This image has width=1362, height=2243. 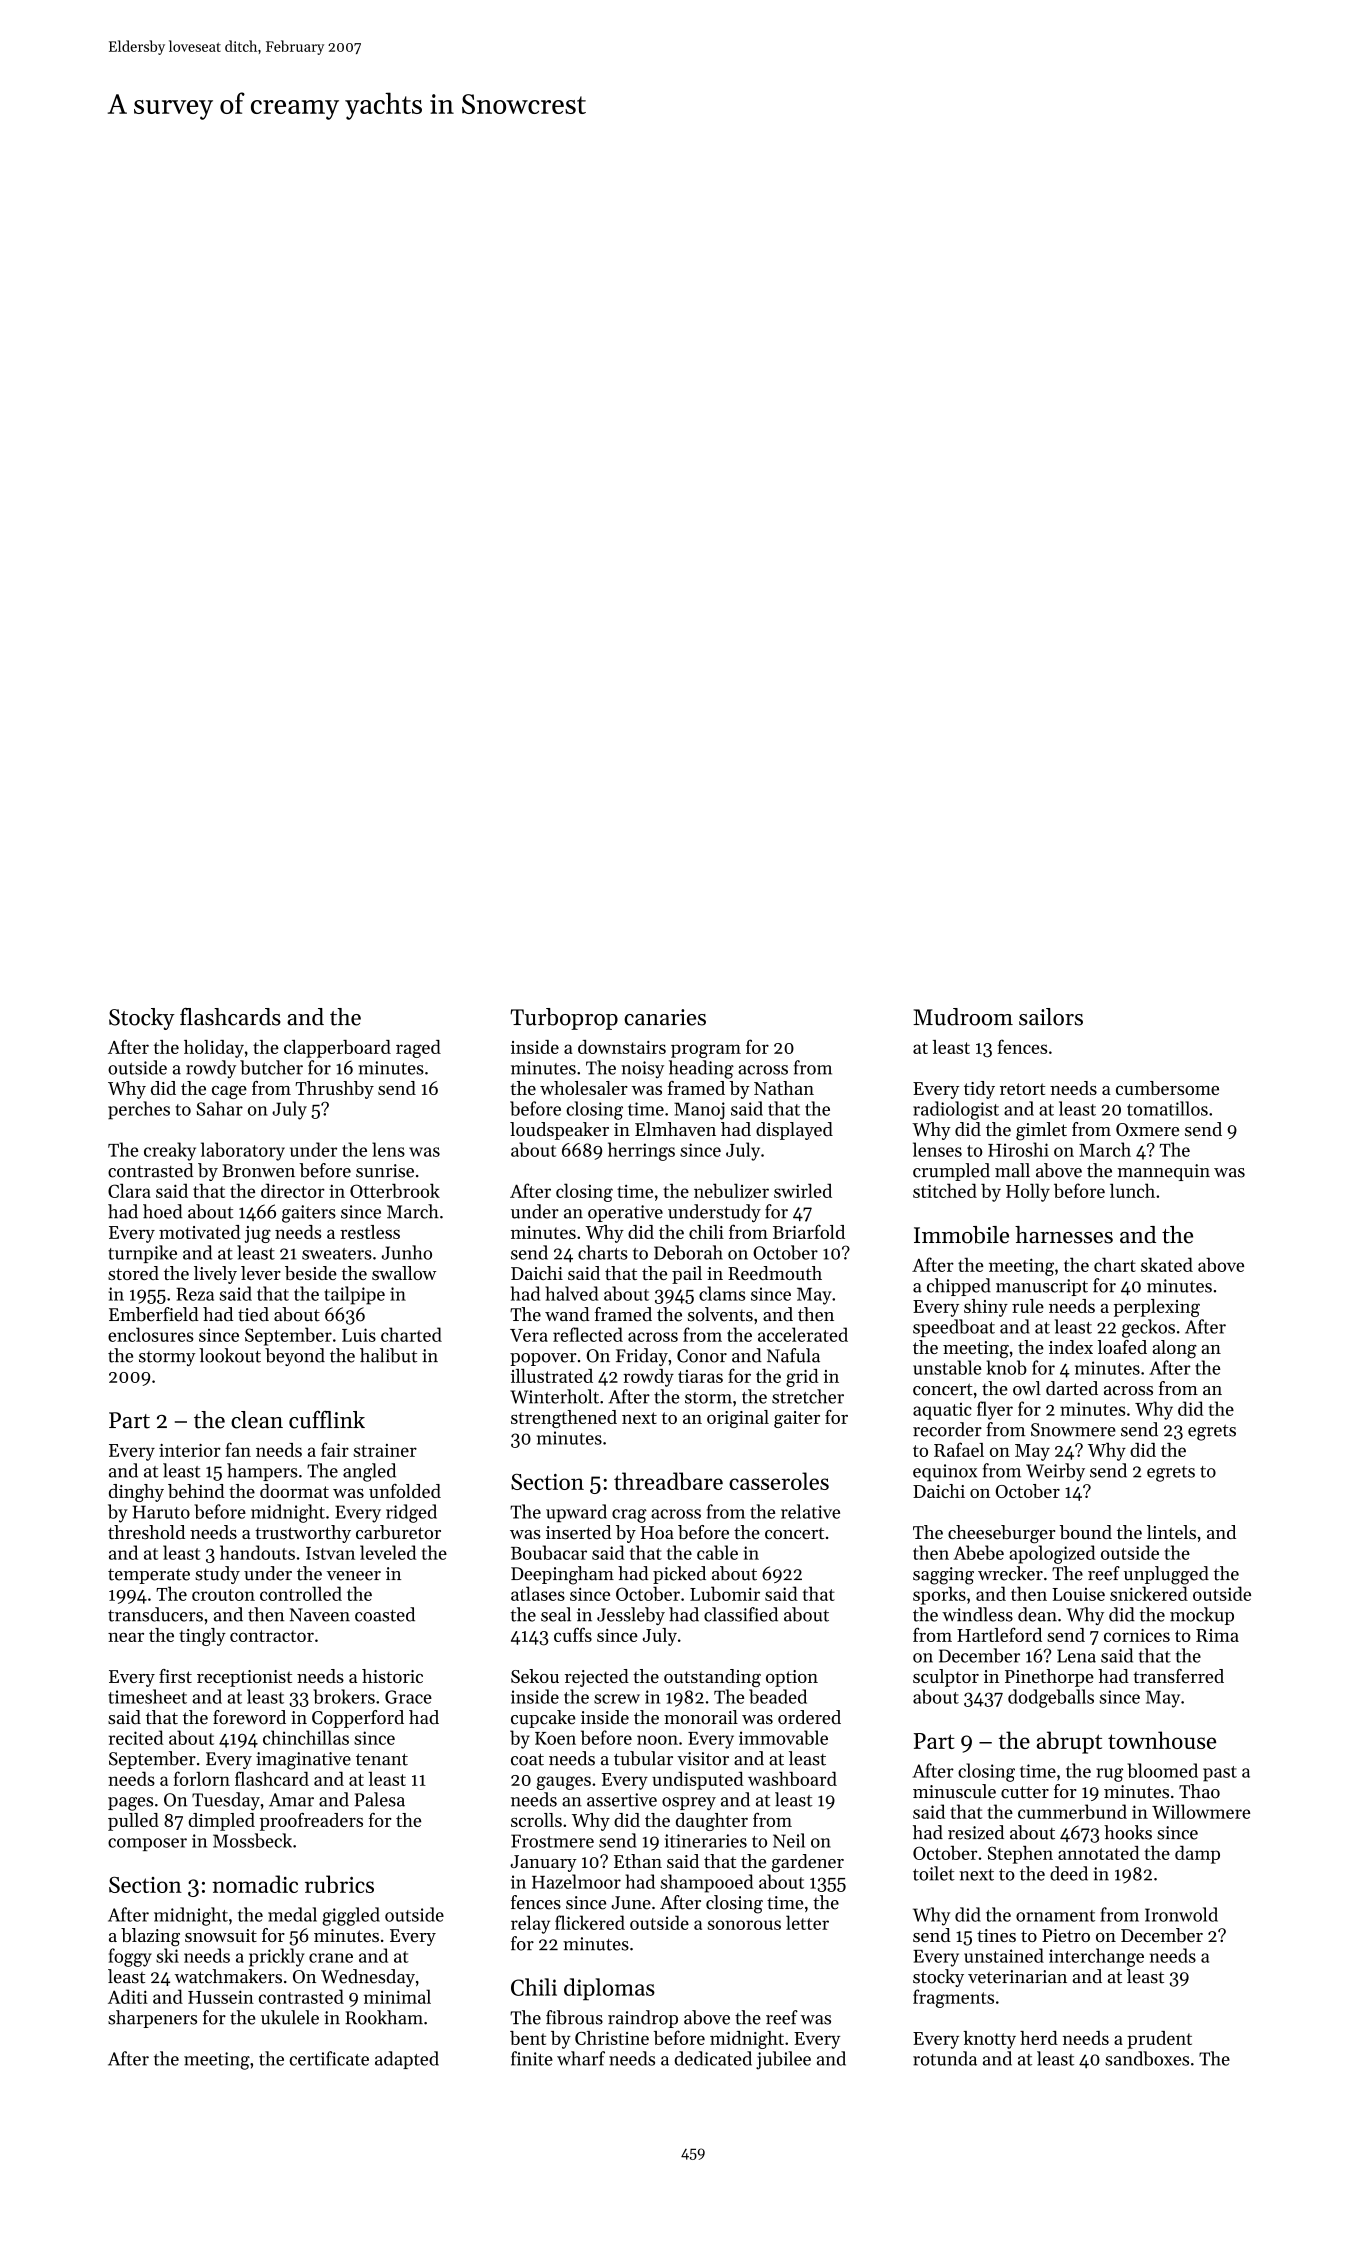 I want to click on adapted, so click(x=407, y=2060).
